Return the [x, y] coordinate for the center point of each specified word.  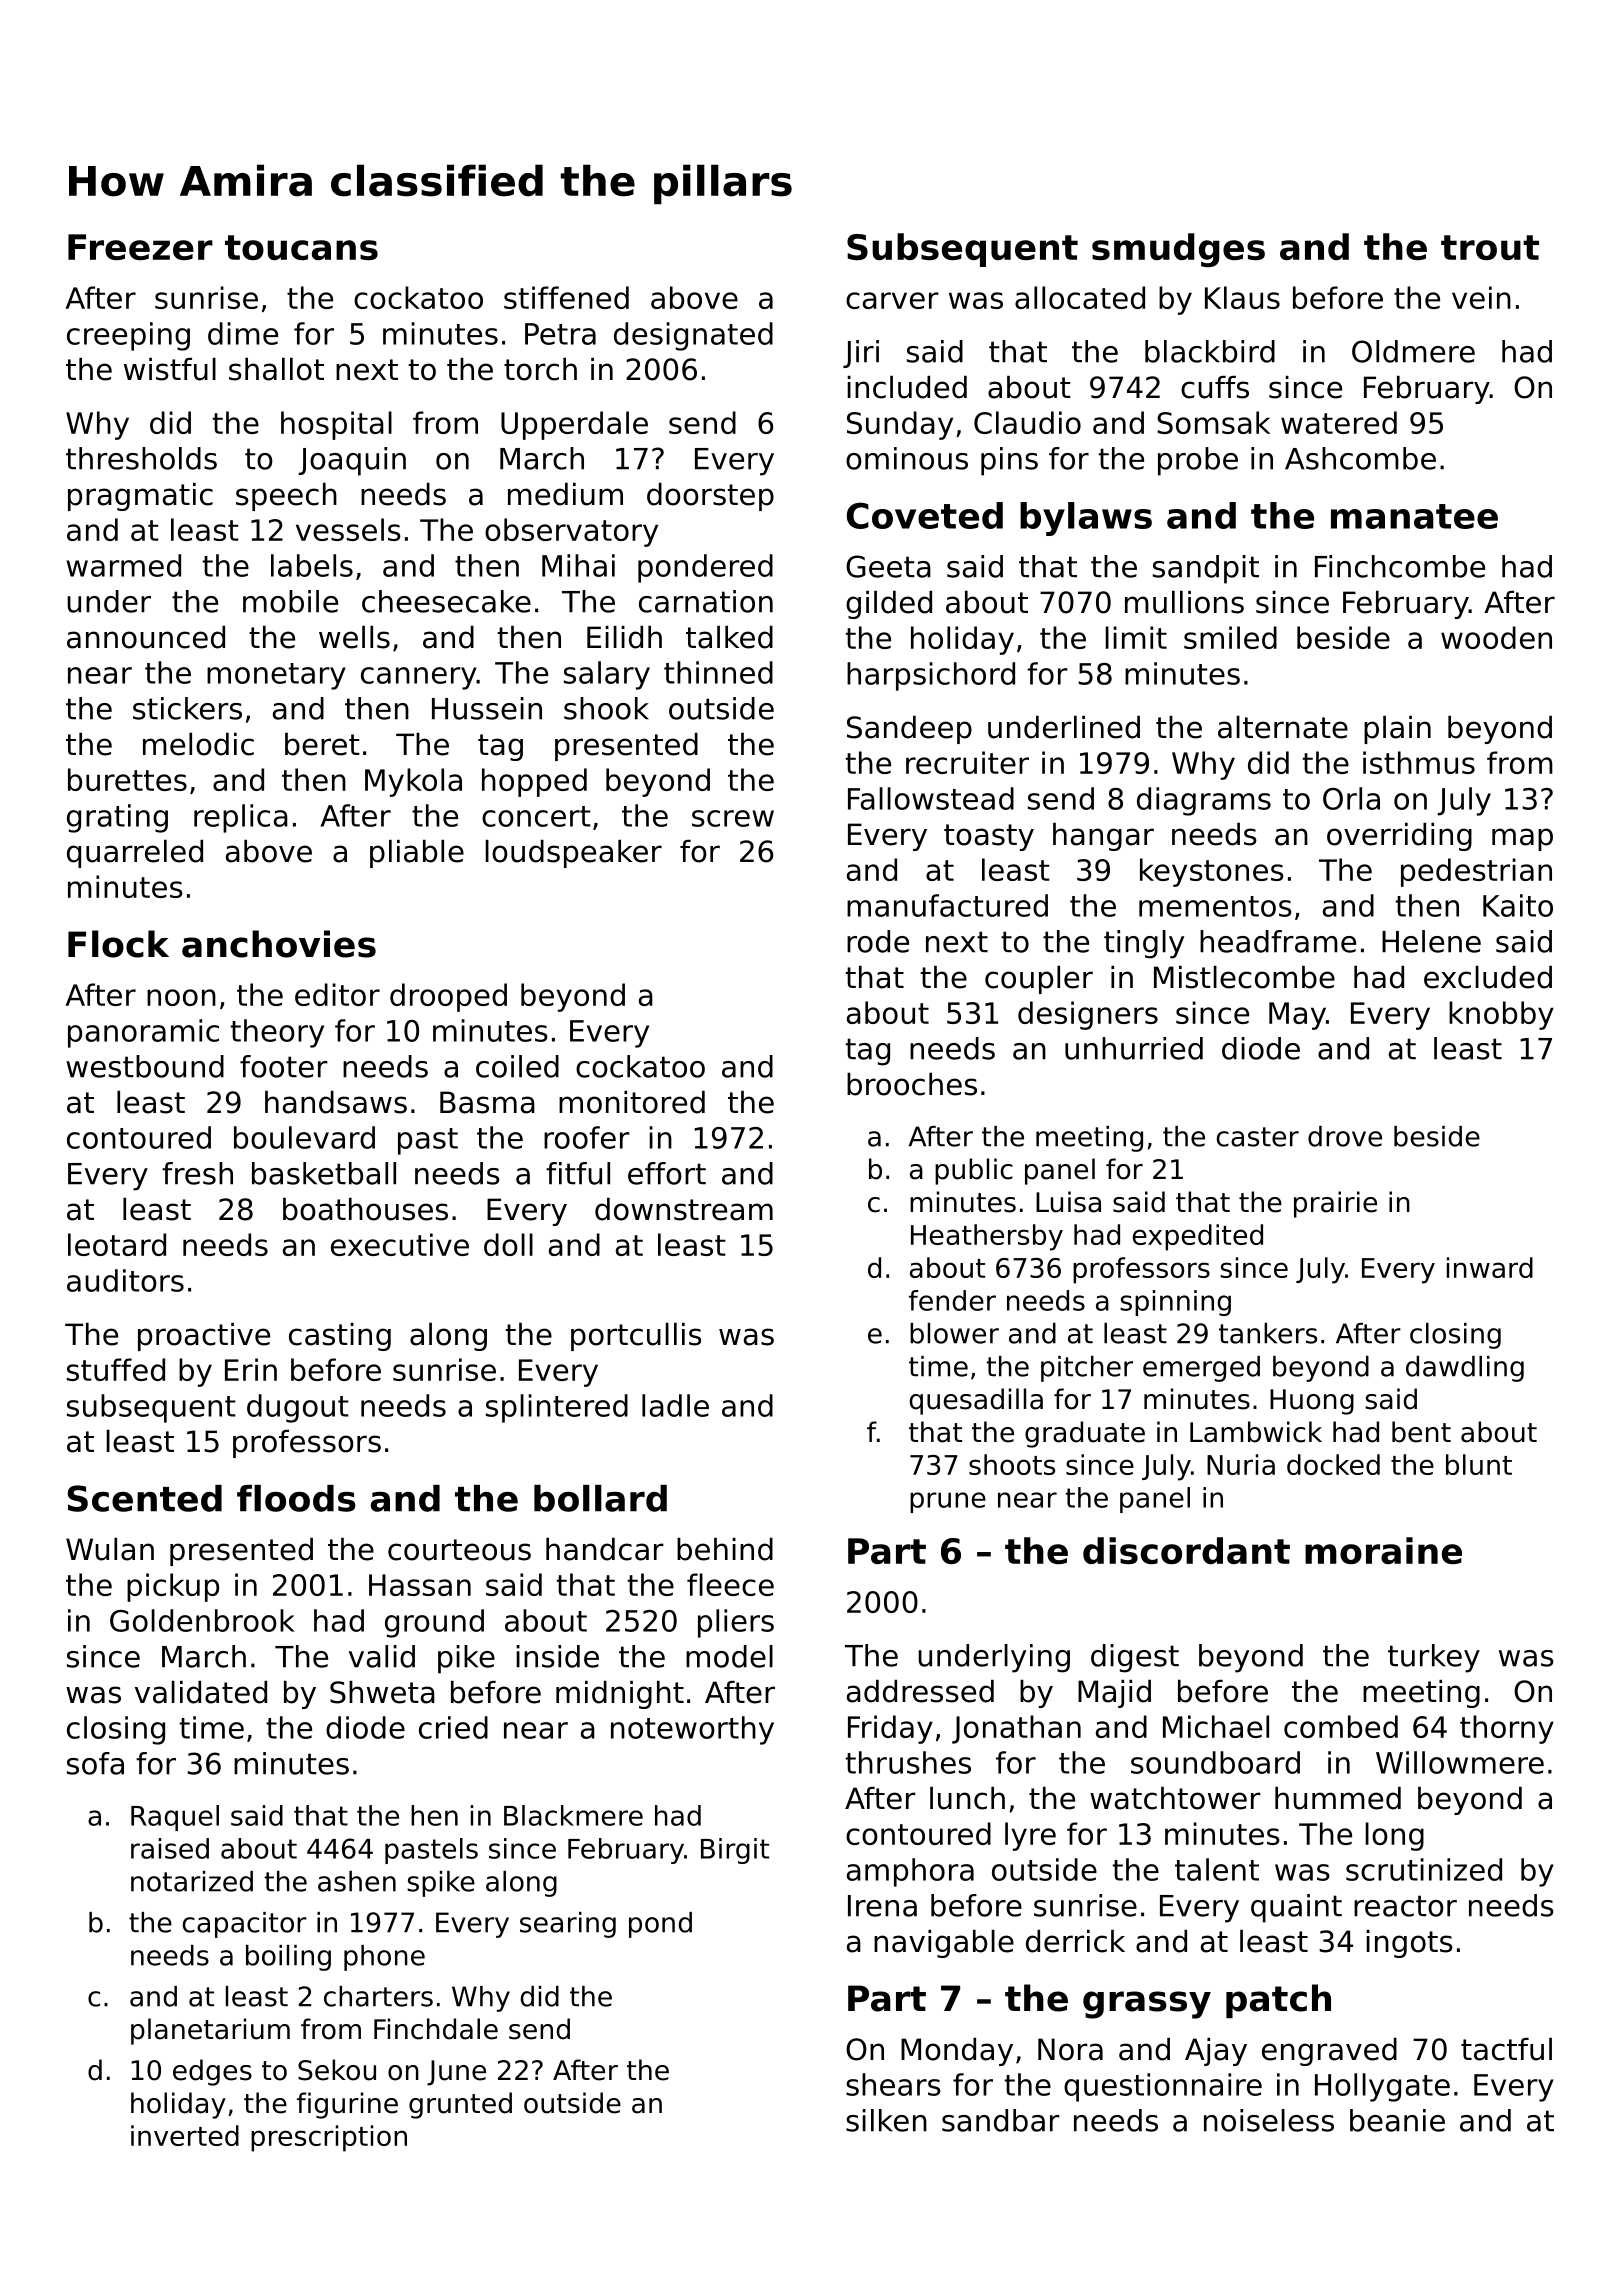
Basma [487, 1102]
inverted [185, 2135]
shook [606, 708]
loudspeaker [573, 854]
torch [540, 369]
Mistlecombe [1244, 977]
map [1522, 839]
